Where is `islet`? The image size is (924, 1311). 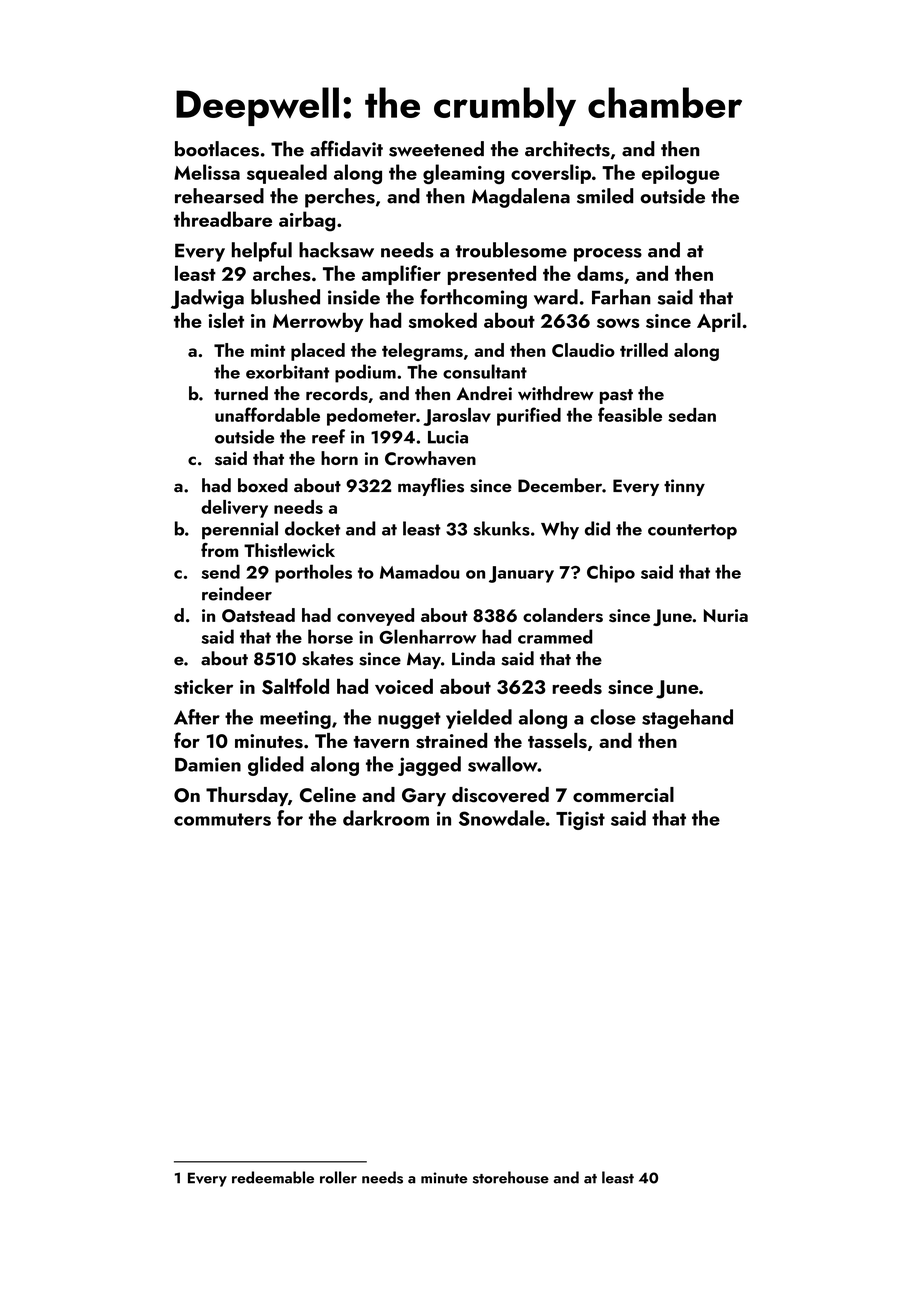
islet is located at coordinates (226, 320).
